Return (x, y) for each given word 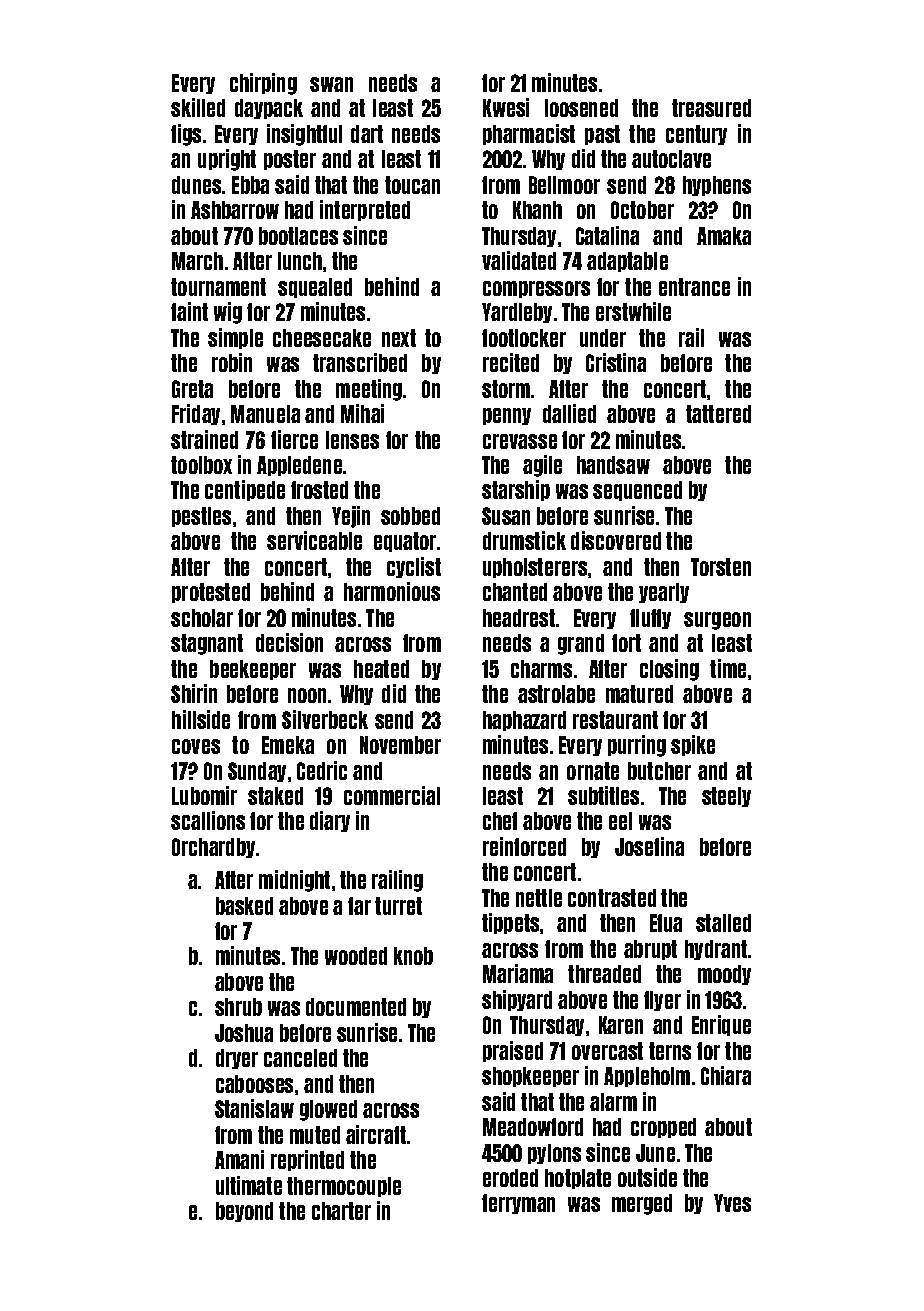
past (602, 135)
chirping (263, 84)
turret (398, 906)
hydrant (716, 950)
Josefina (649, 846)
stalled (723, 923)
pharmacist (529, 134)
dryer (237, 1059)
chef (500, 821)
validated (519, 260)
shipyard (517, 1000)
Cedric (322, 770)
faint (189, 311)
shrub (238, 1007)
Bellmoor (564, 185)
